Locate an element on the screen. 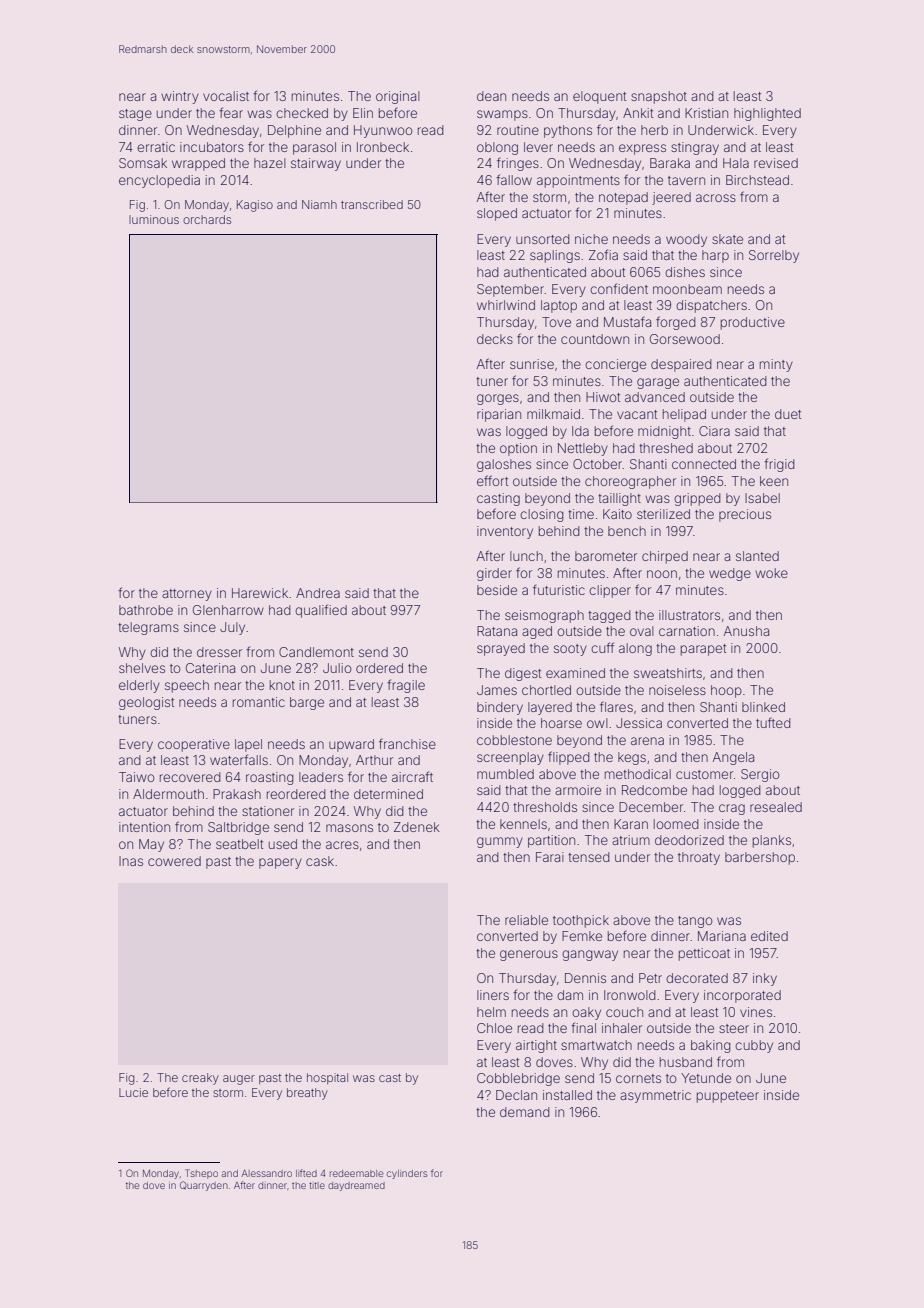 This screenshot has height=1308, width=924. throaty is located at coordinates (699, 858).
